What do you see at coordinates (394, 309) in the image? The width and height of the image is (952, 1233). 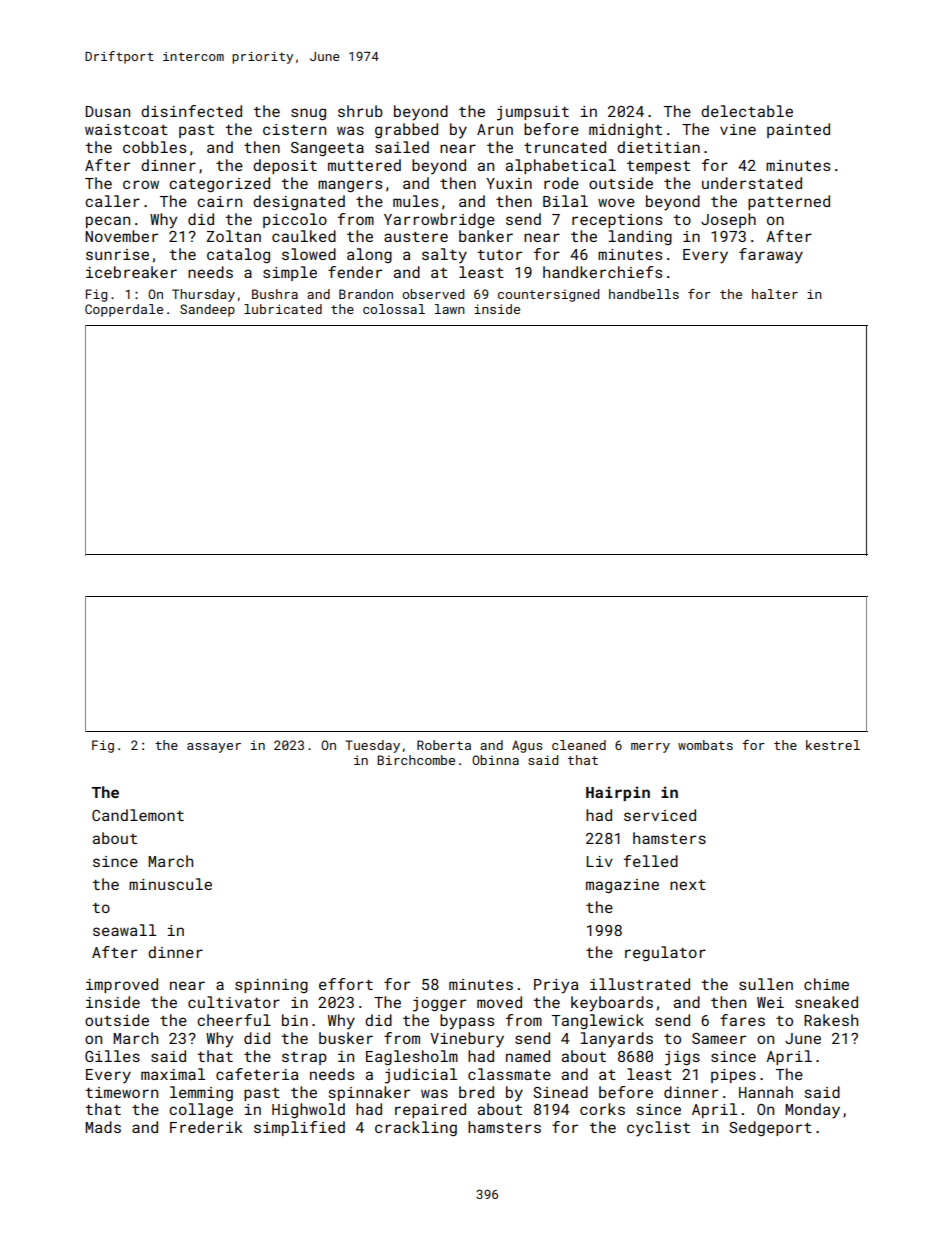 I see `colossal` at bounding box center [394, 309].
